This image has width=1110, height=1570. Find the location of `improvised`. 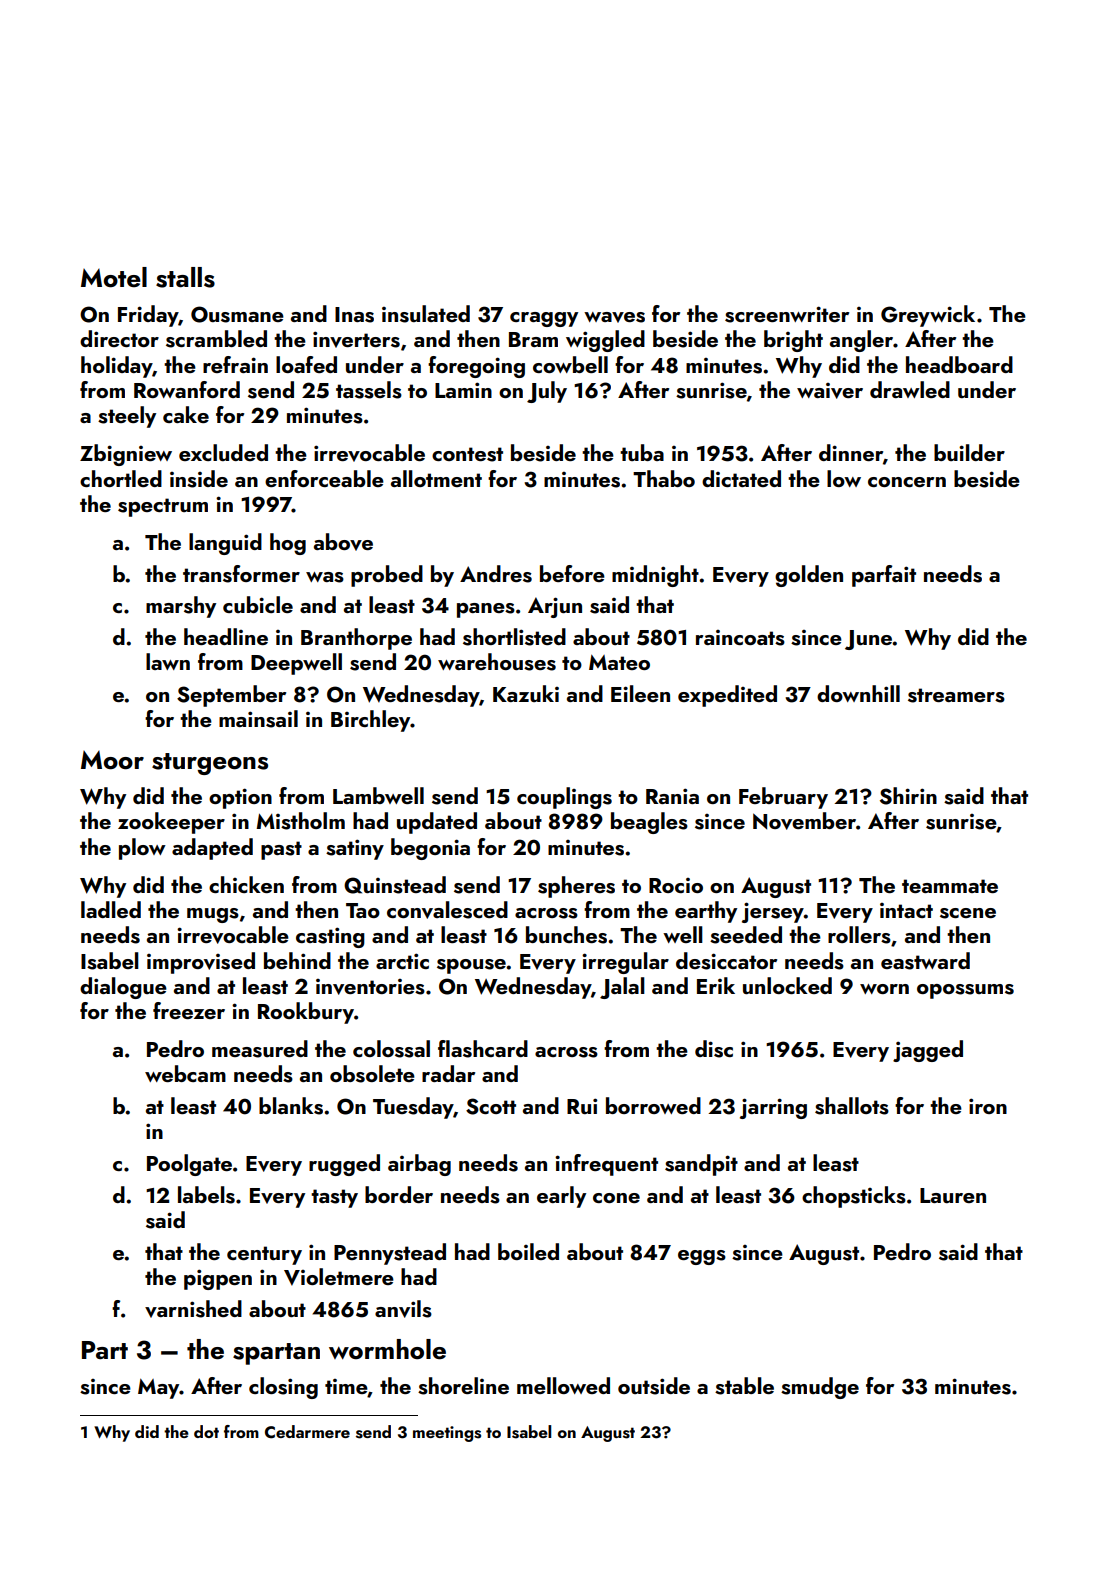

improvised is located at coordinates (201, 963).
